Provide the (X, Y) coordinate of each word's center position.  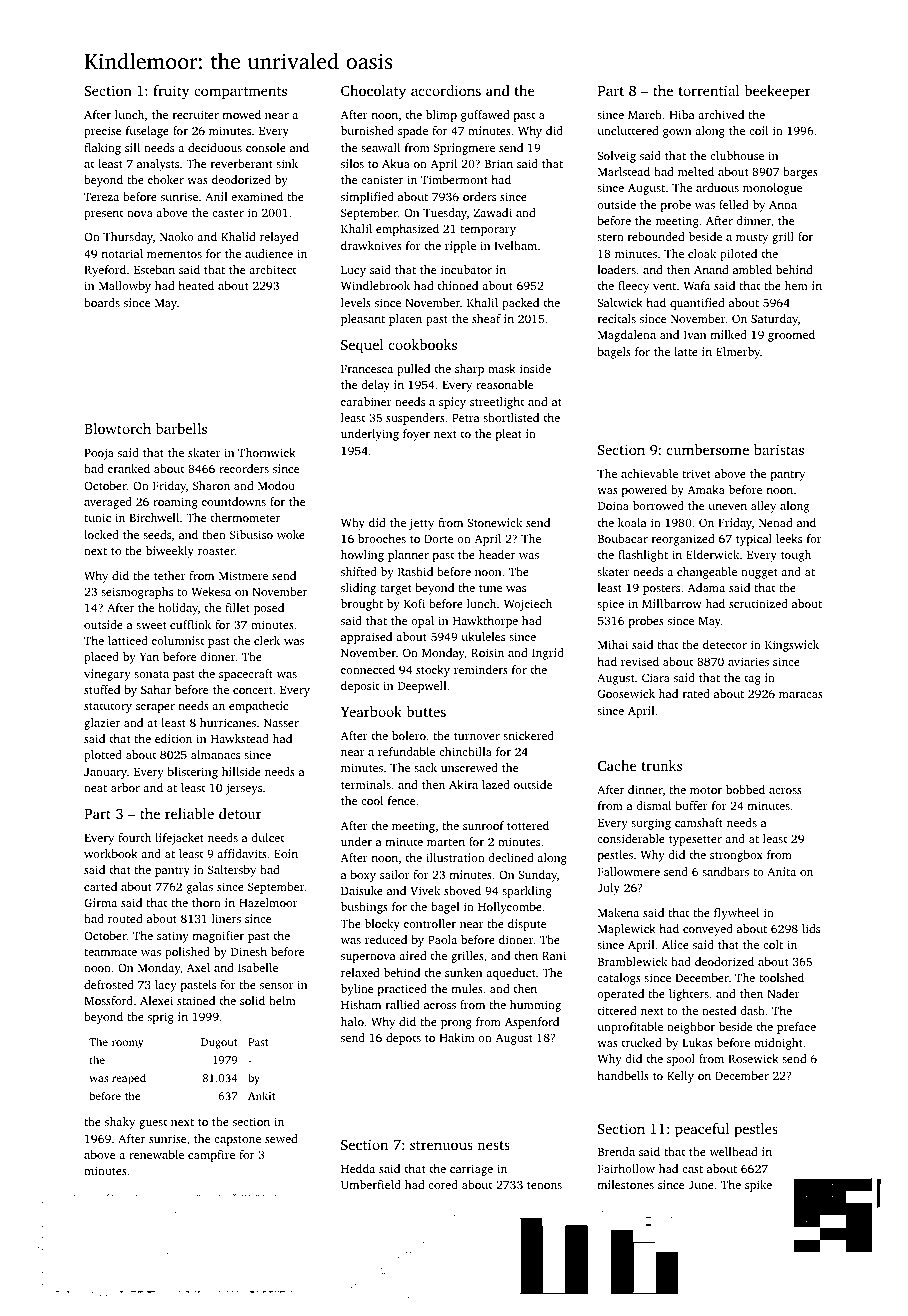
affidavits (242, 853)
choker (166, 179)
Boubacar (623, 538)
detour (240, 813)
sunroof (483, 825)
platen (405, 320)
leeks (789, 538)
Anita (781, 871)
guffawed (485, 116)
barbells (181, 428)
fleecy (633, 287)
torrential (709, 90)
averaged (108, 503)
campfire (211, 1156)
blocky (382, 925)
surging (651, 824)
